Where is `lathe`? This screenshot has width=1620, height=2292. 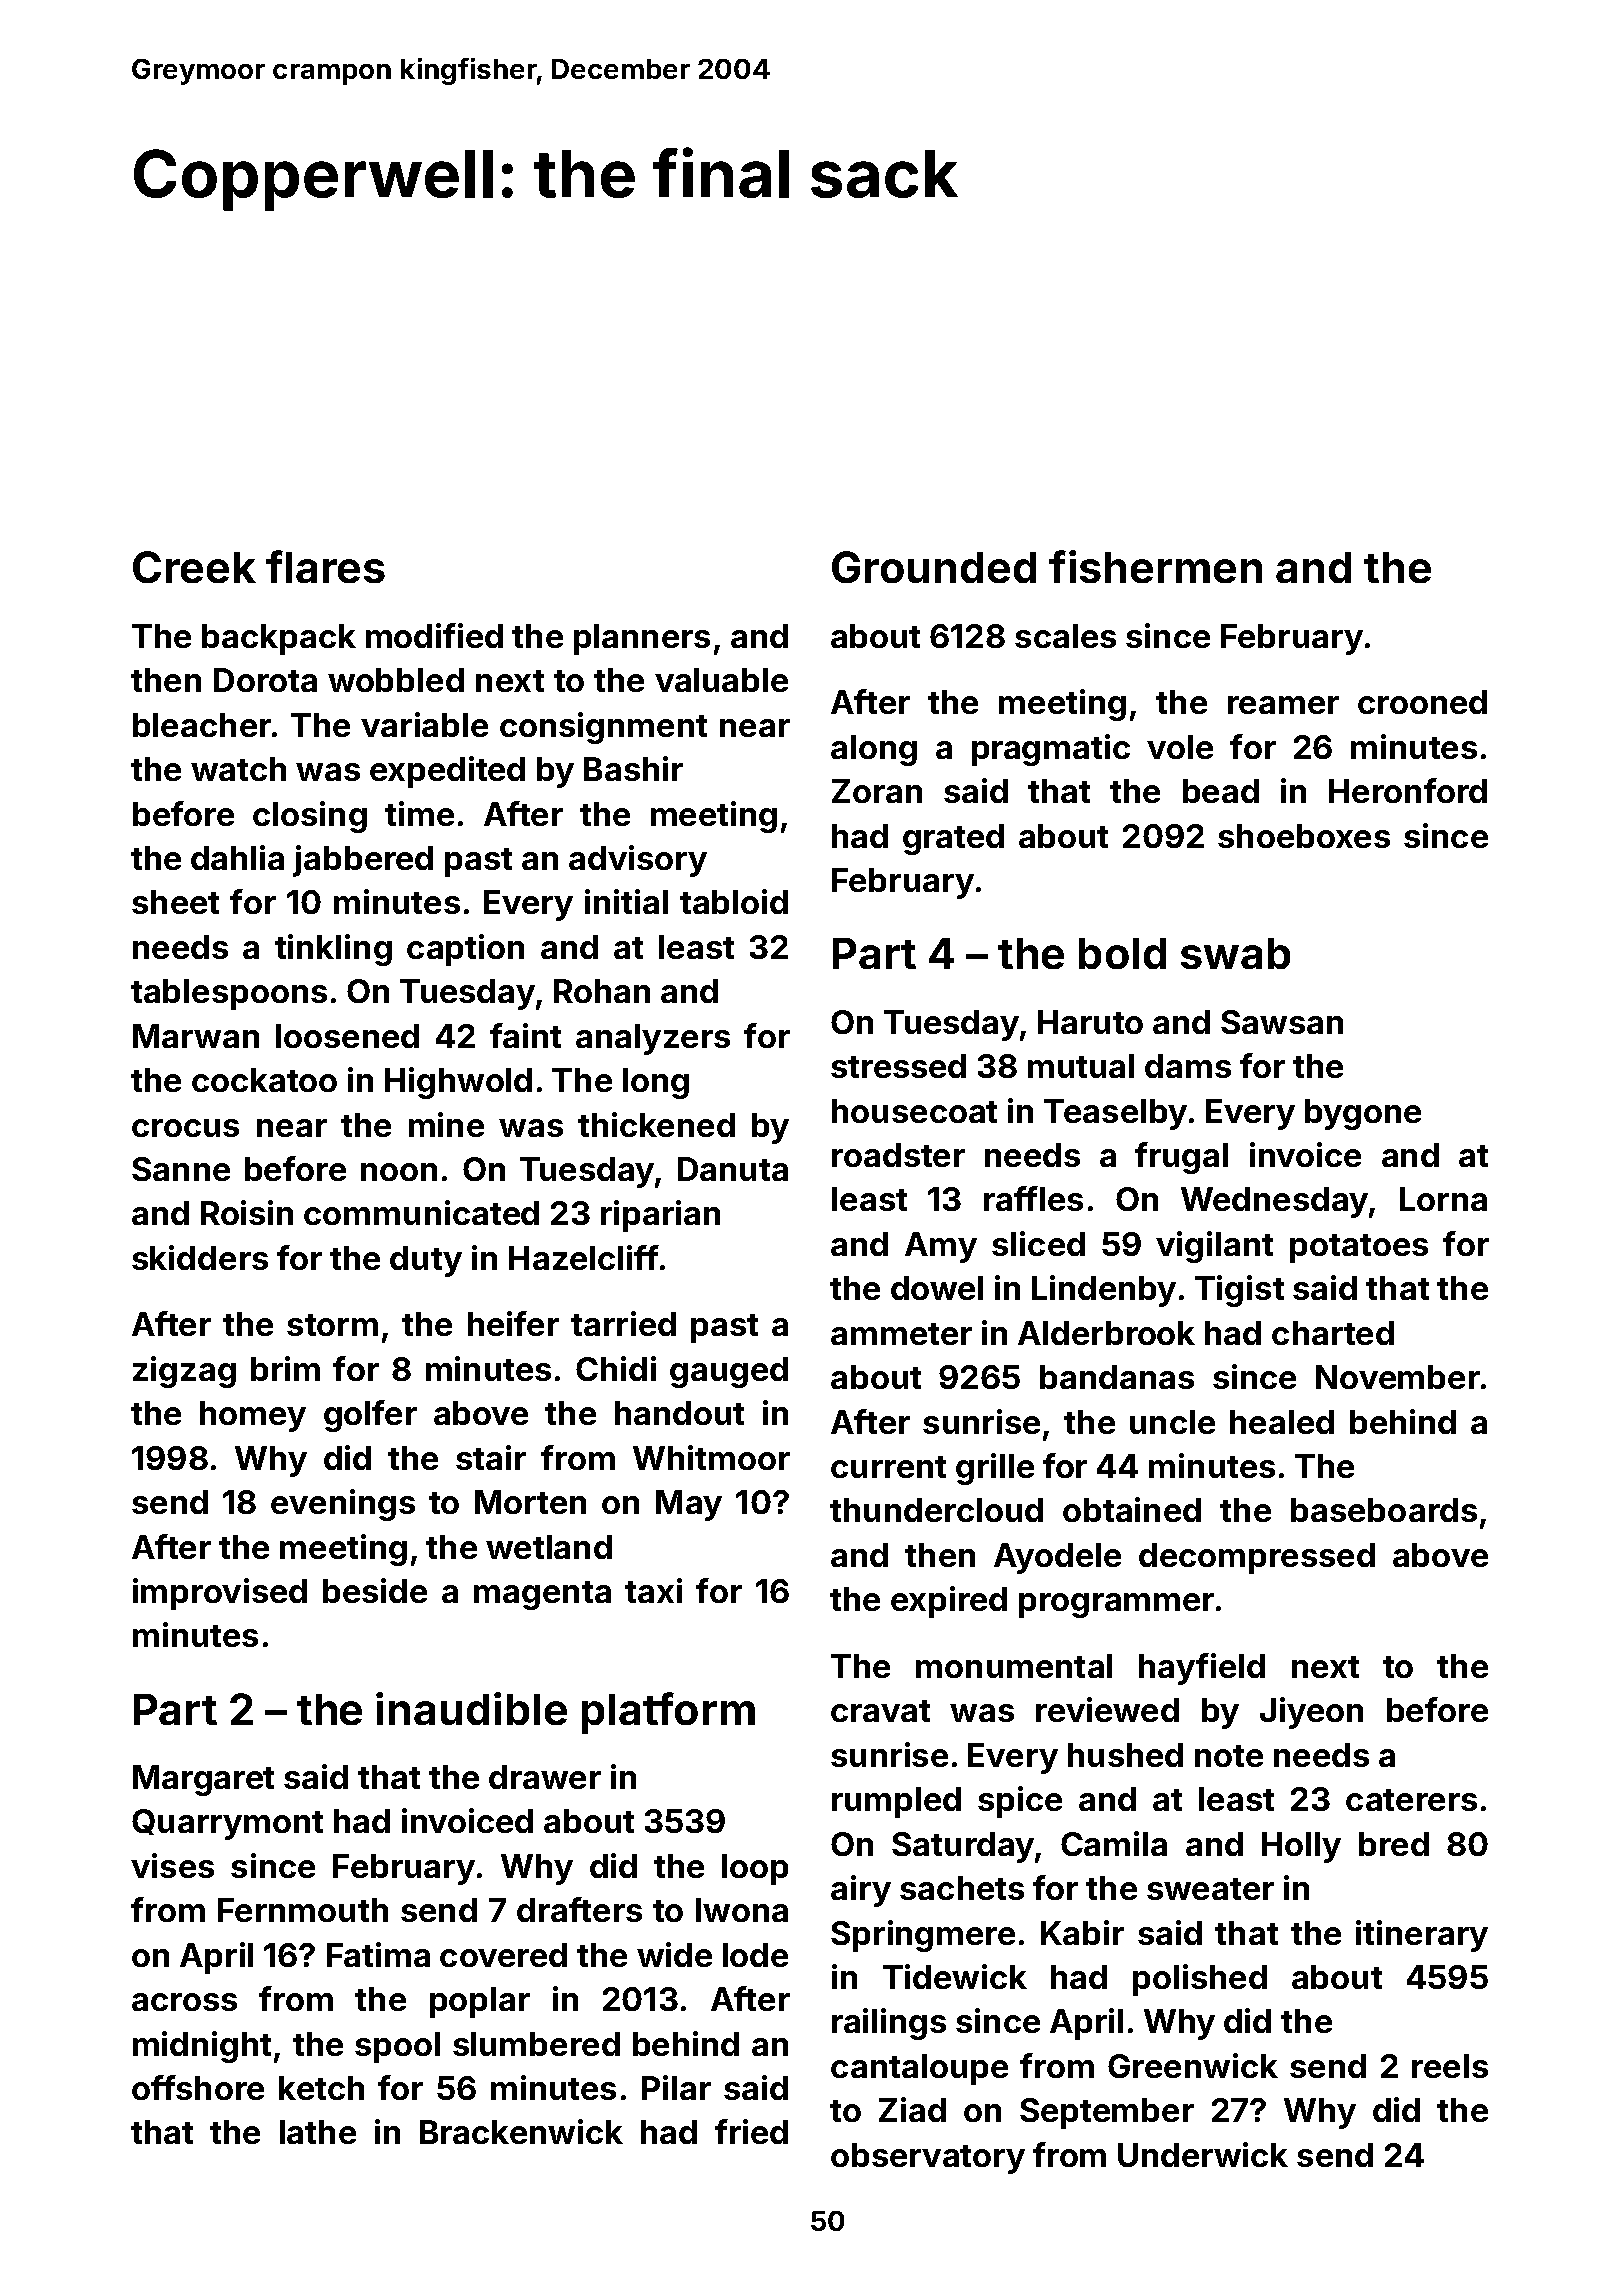 lathe is located at coordinates (318, 2132).
